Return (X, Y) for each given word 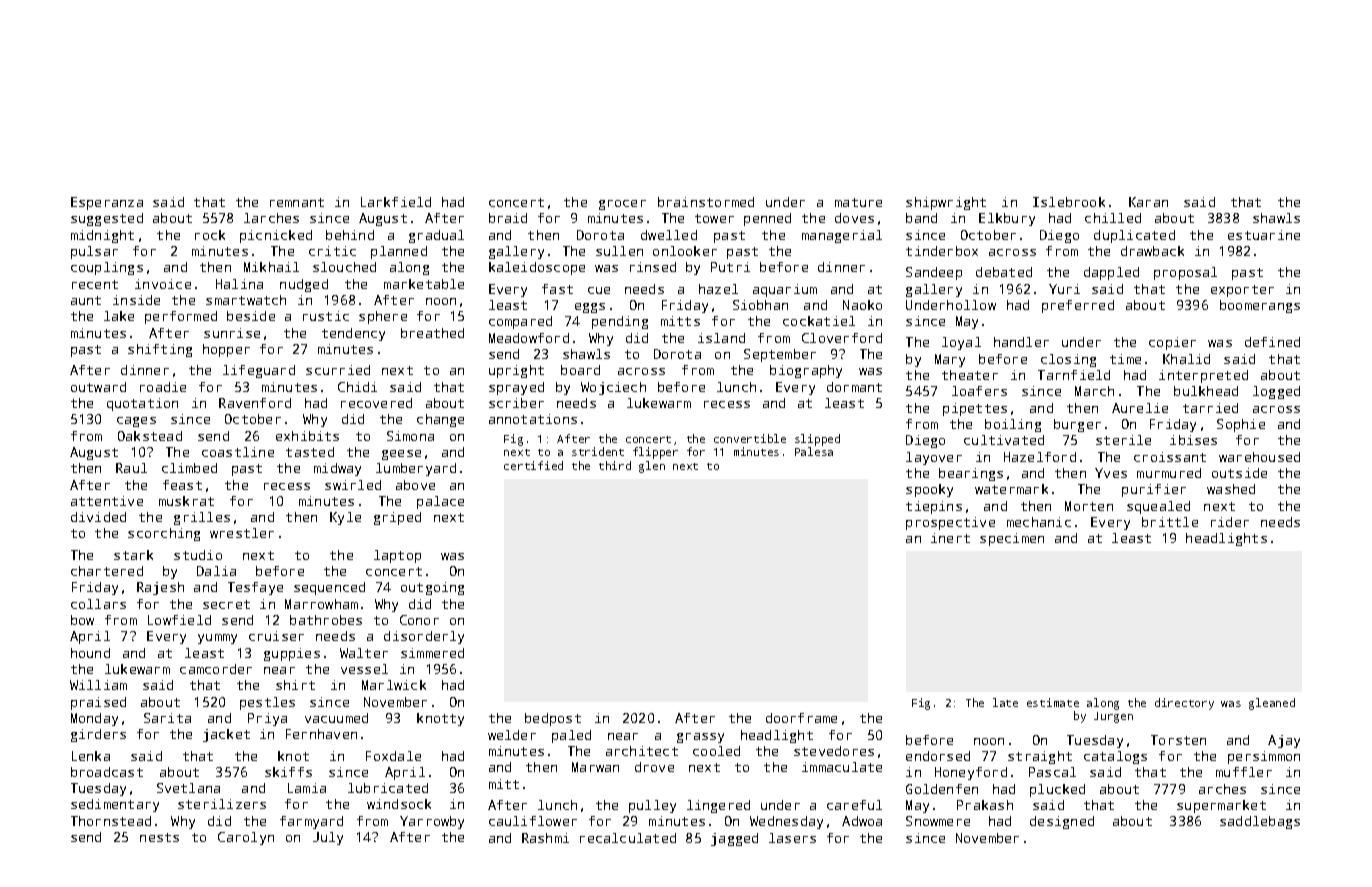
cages (136, 422)
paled (571, 736)
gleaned (1272, 704)
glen (652, 467)
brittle (1170, 522)
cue (599, 290)
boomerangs (1260, 306)
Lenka (91, 756)
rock (210, 235)
